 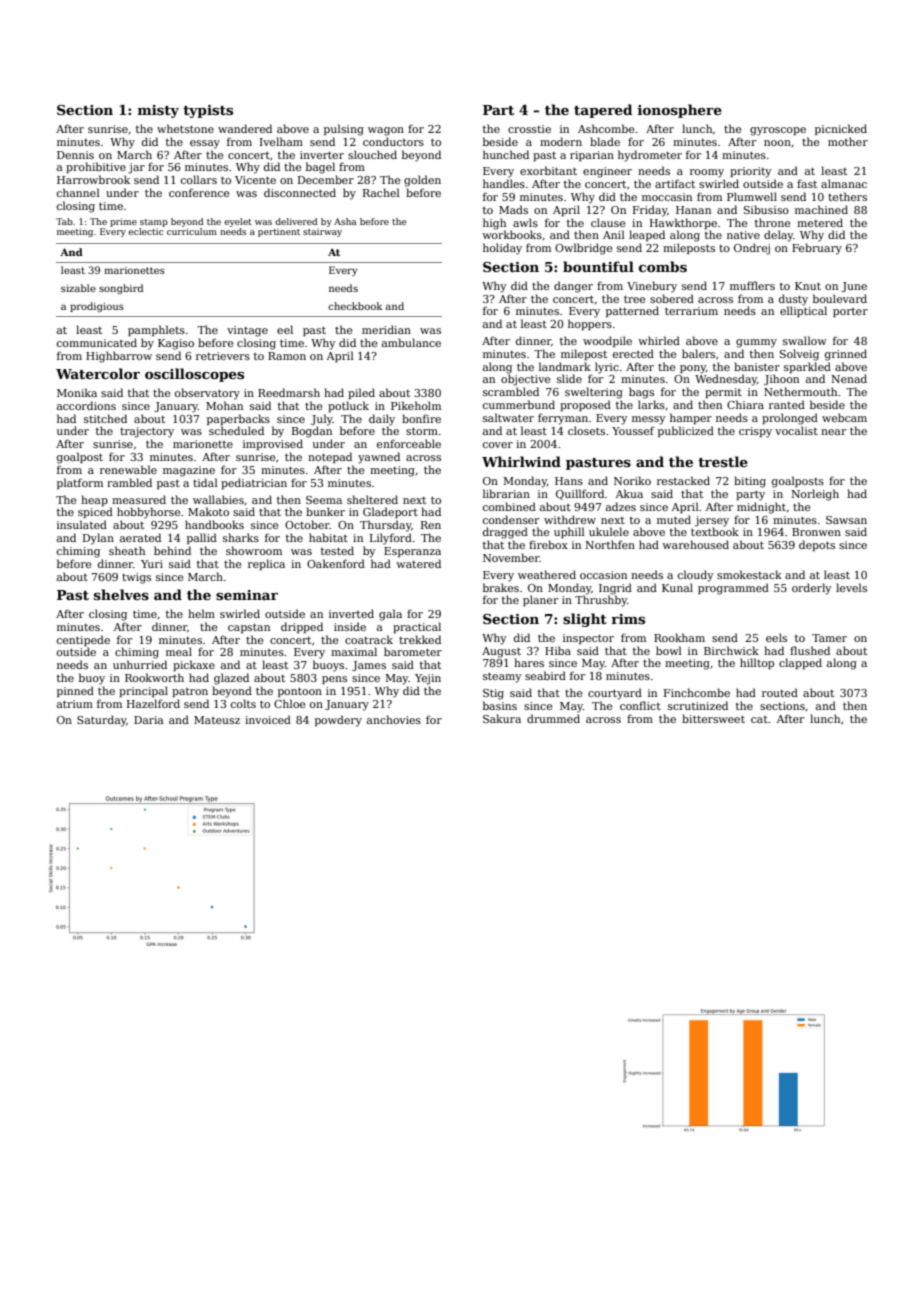 What do you see at coordinates (338, 721) in the document?
I see `powdery` at bounding box center [338, 721].
